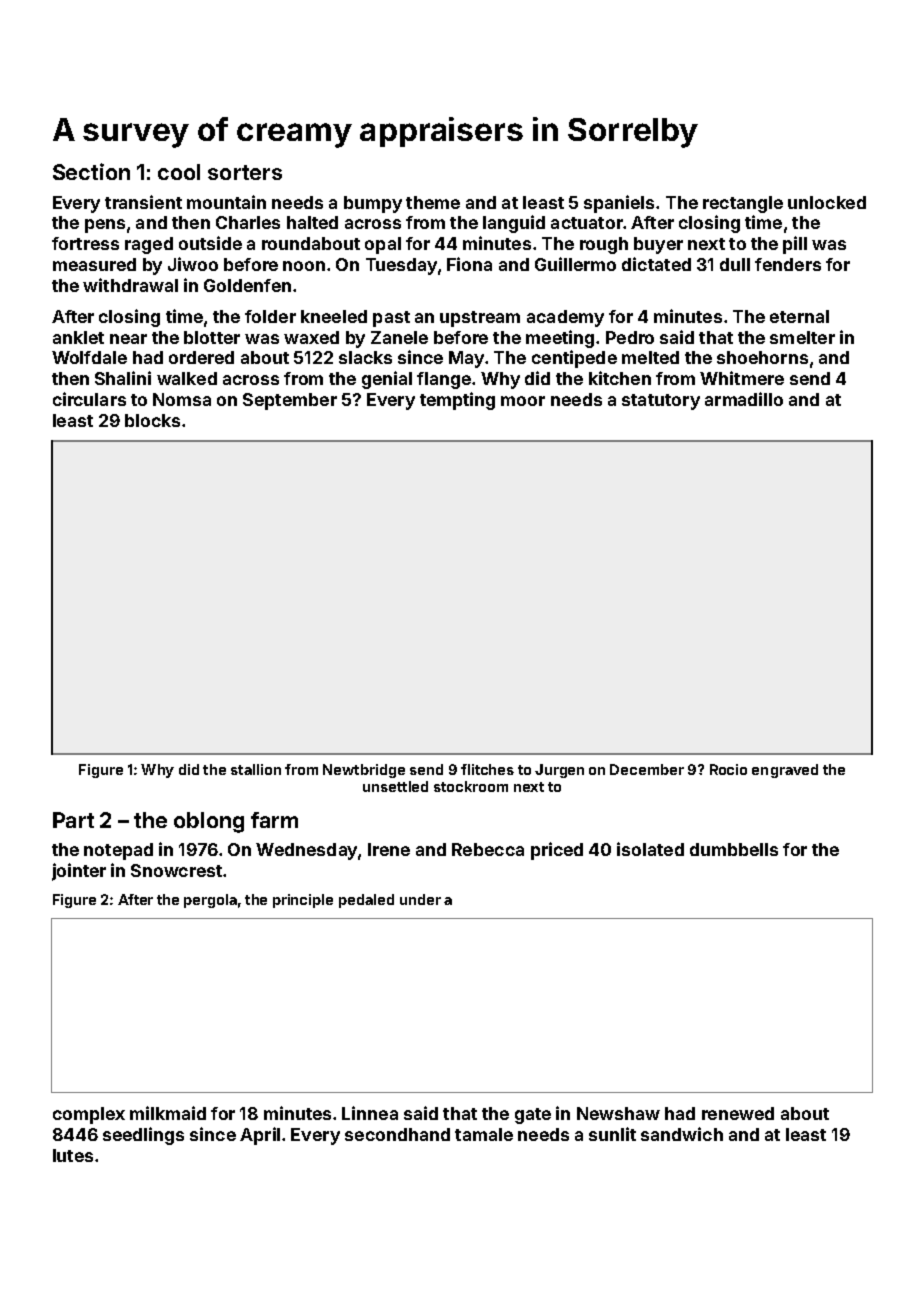 This screenshot has width=924, height=1314. Describe the element at coordinates (73, 1155) in the screenshot. I see `lutes` at that location.
